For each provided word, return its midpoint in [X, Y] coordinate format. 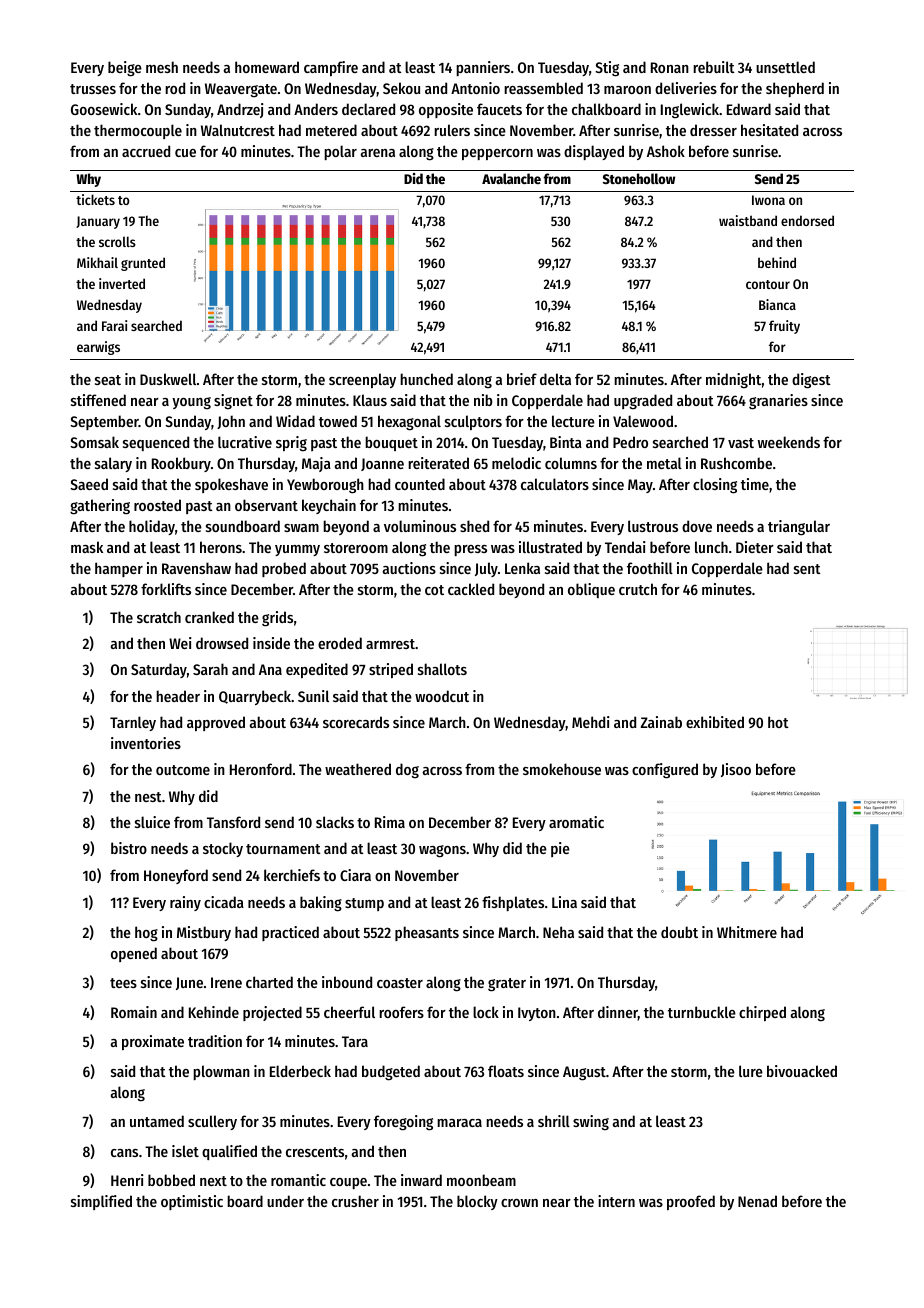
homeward [267, 67]
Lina [564, 902]
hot [778, 722]
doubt [679, 932]
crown [519, 1203]
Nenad [757, 1201]
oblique [591, 590]
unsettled [785, 67]
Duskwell [168, 379]
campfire [331, 68]
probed [284, 569]
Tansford [233, 822]
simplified [101, 1202]
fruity [784, 327]
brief [522, 379]
